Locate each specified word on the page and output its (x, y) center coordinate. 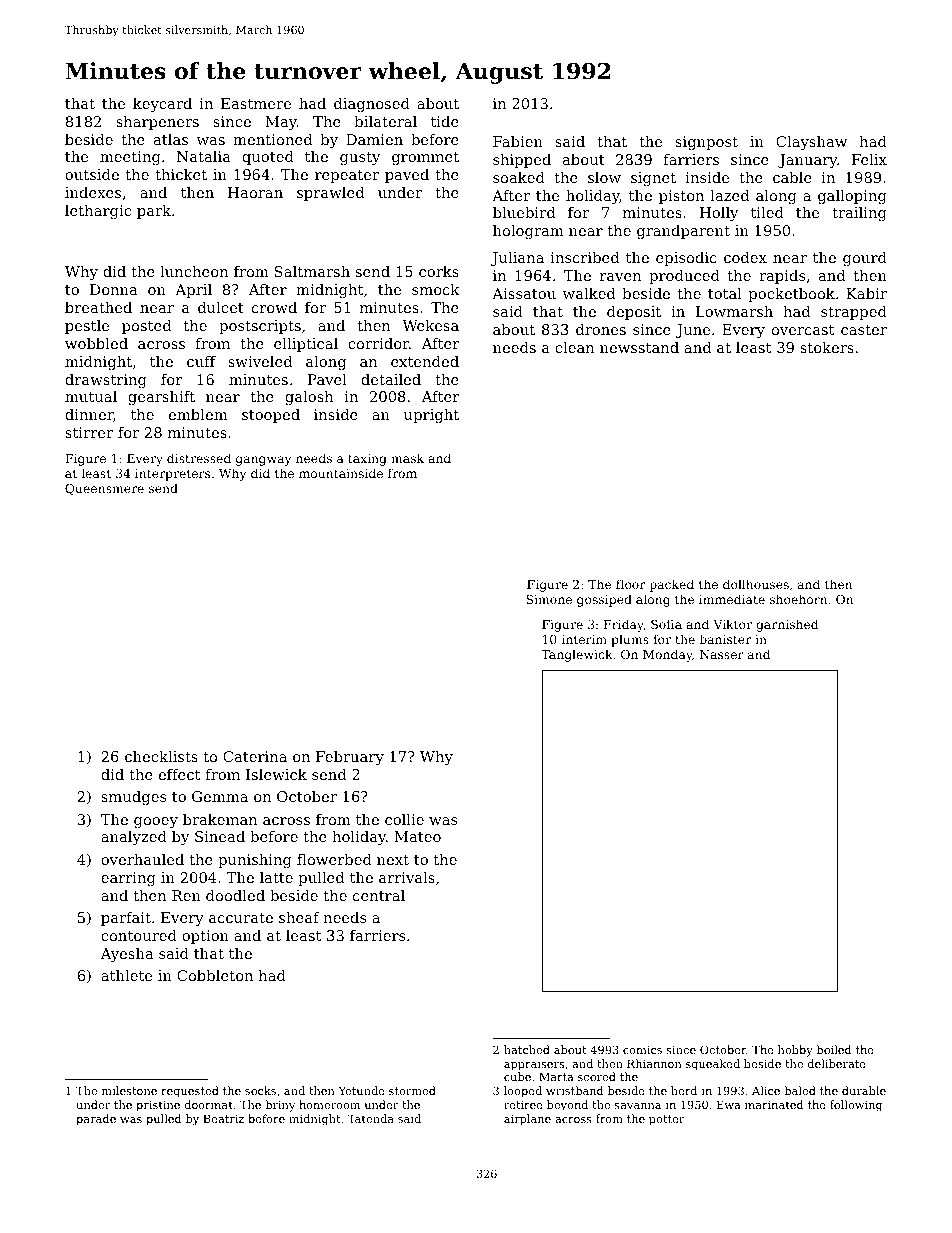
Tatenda (371, 1118)
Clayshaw (811, 143)
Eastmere (256, 103)
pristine (158, 1106)
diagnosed (372, 105)
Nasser (722, 654)
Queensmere (104, 489)
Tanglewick (577, 655)
